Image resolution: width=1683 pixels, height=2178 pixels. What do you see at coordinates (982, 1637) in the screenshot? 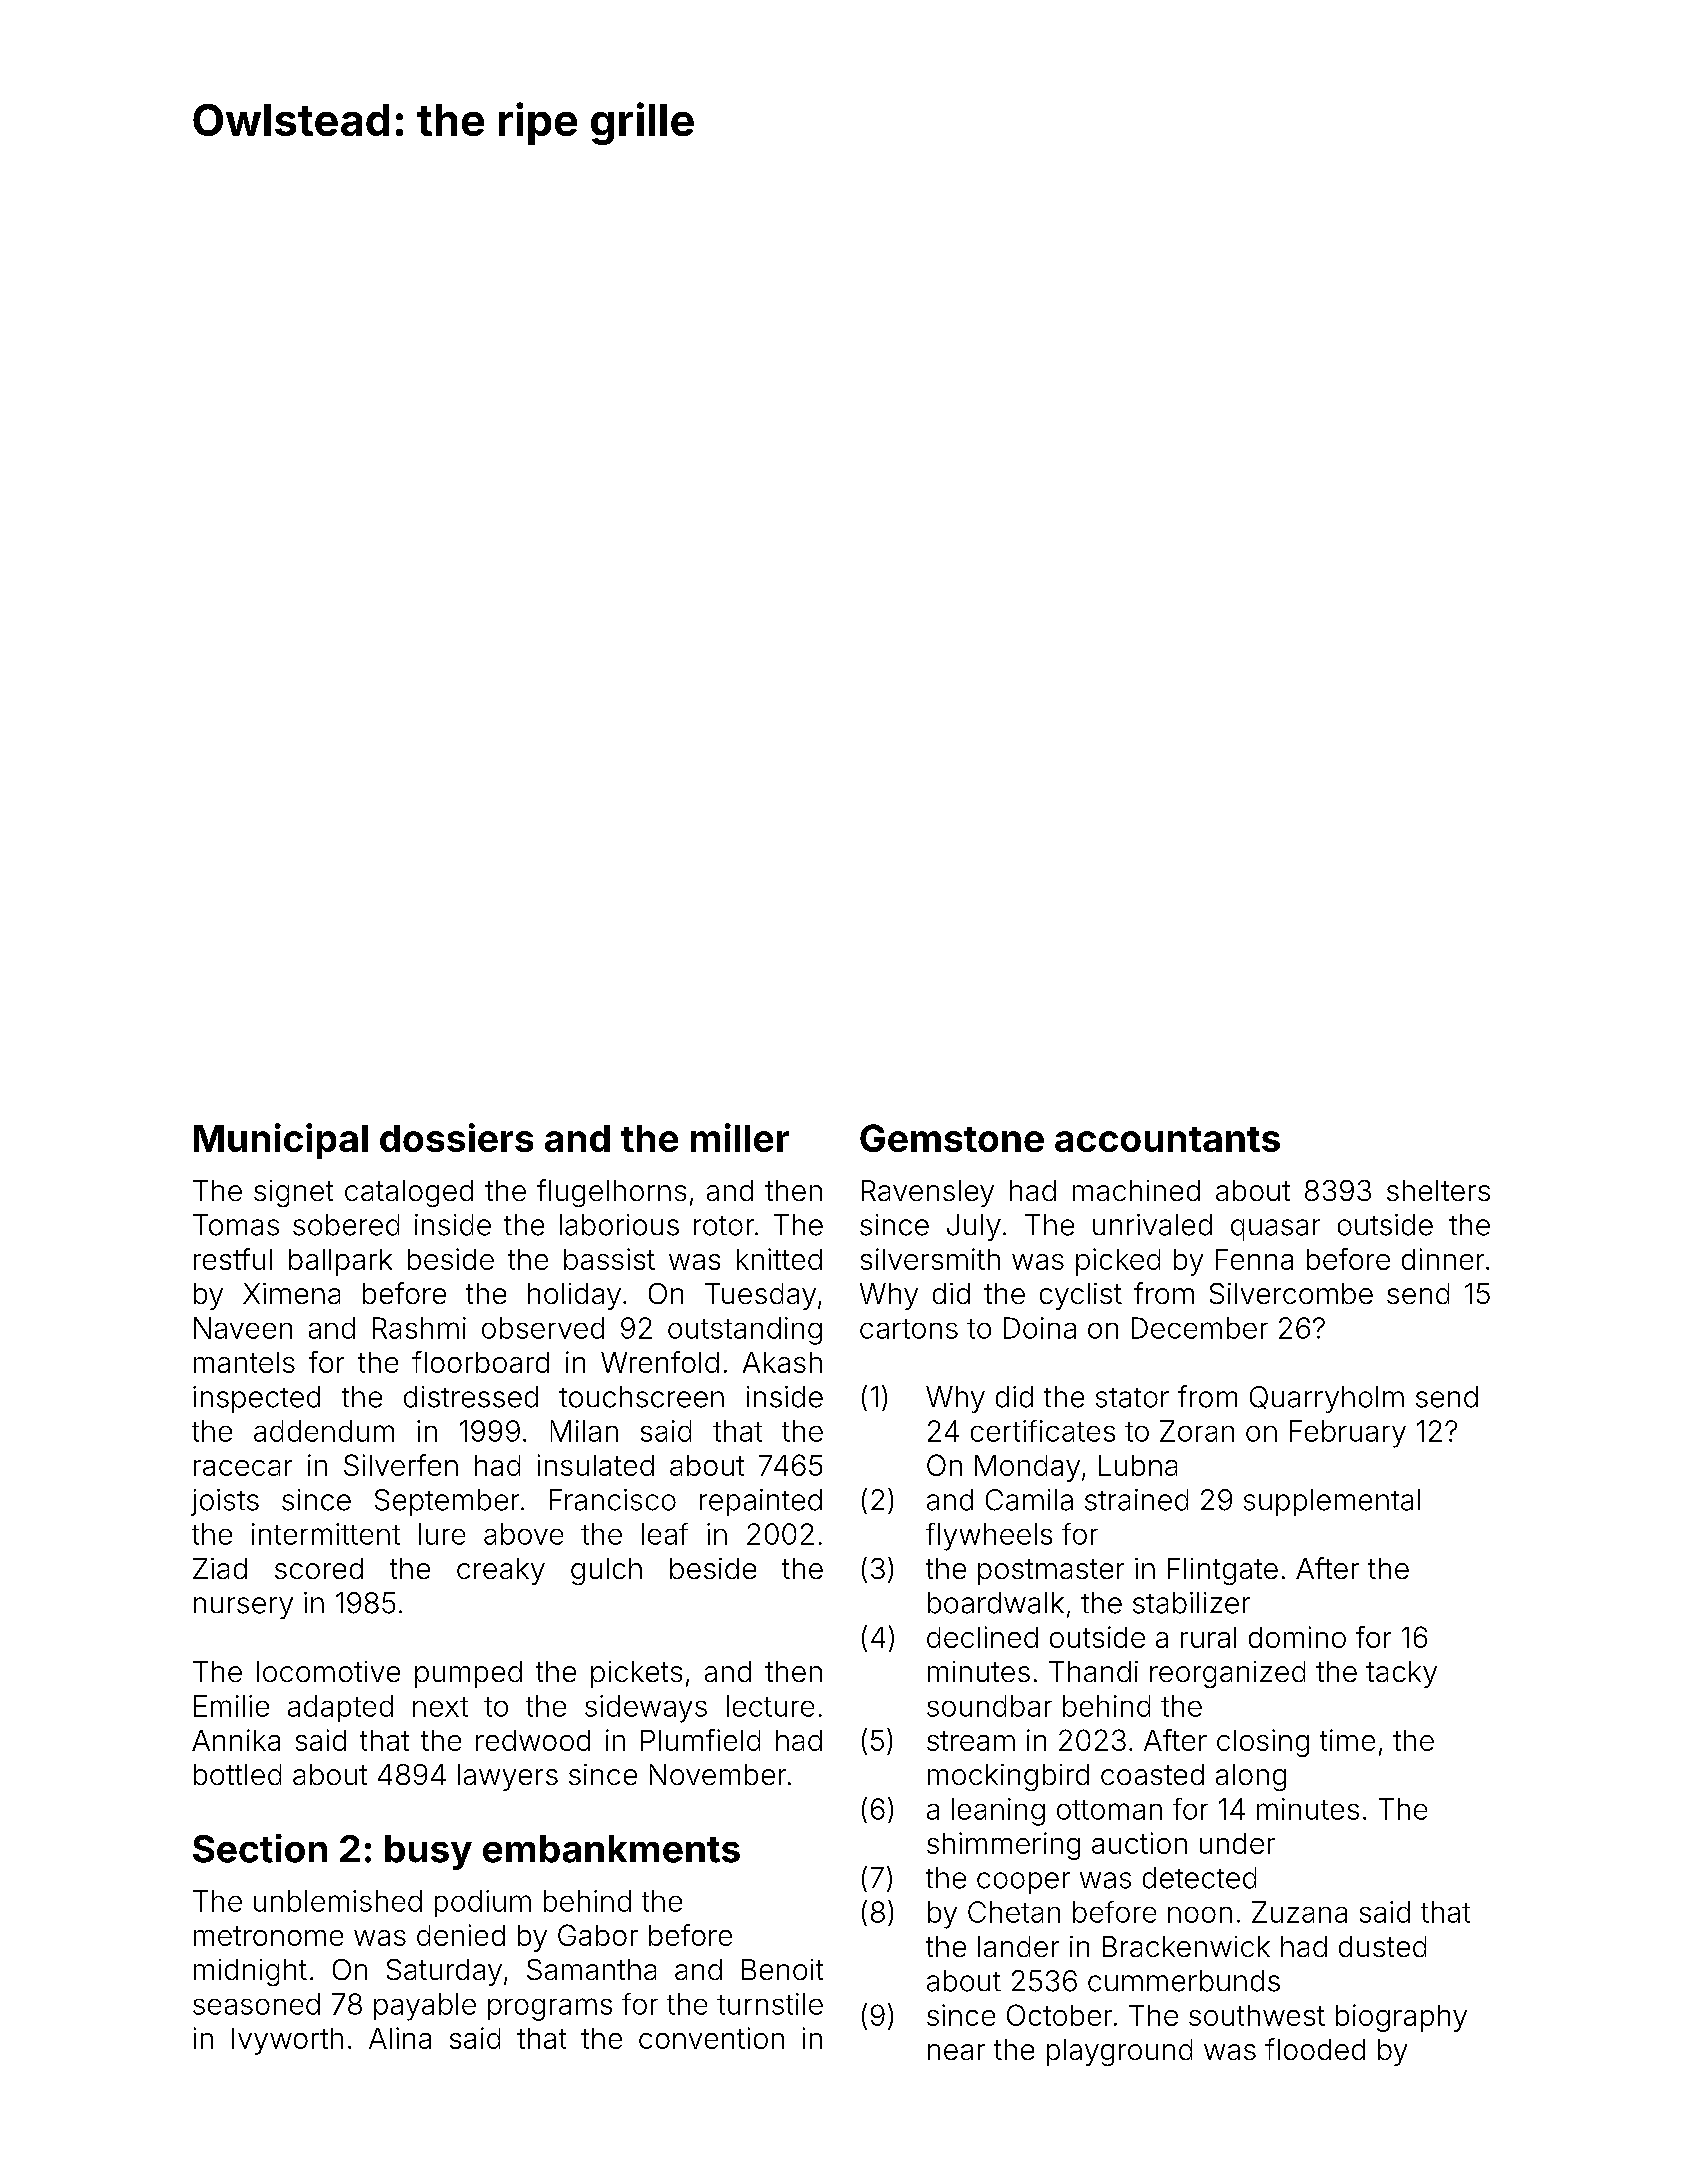
I see `declined` at bounding box center [982, 1637].
